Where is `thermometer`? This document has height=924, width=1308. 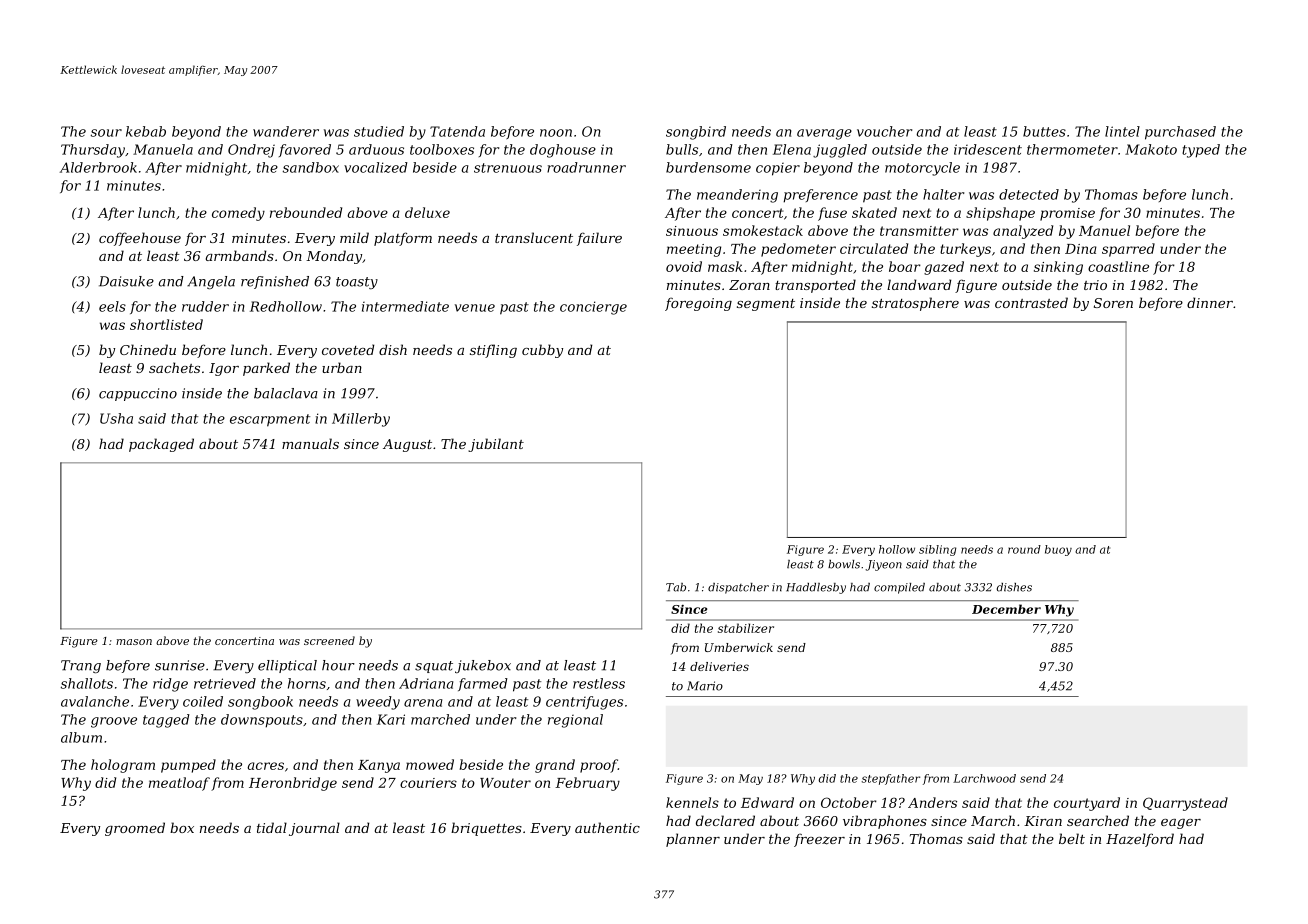 thermometer is located at coordinates (1072, 149).
